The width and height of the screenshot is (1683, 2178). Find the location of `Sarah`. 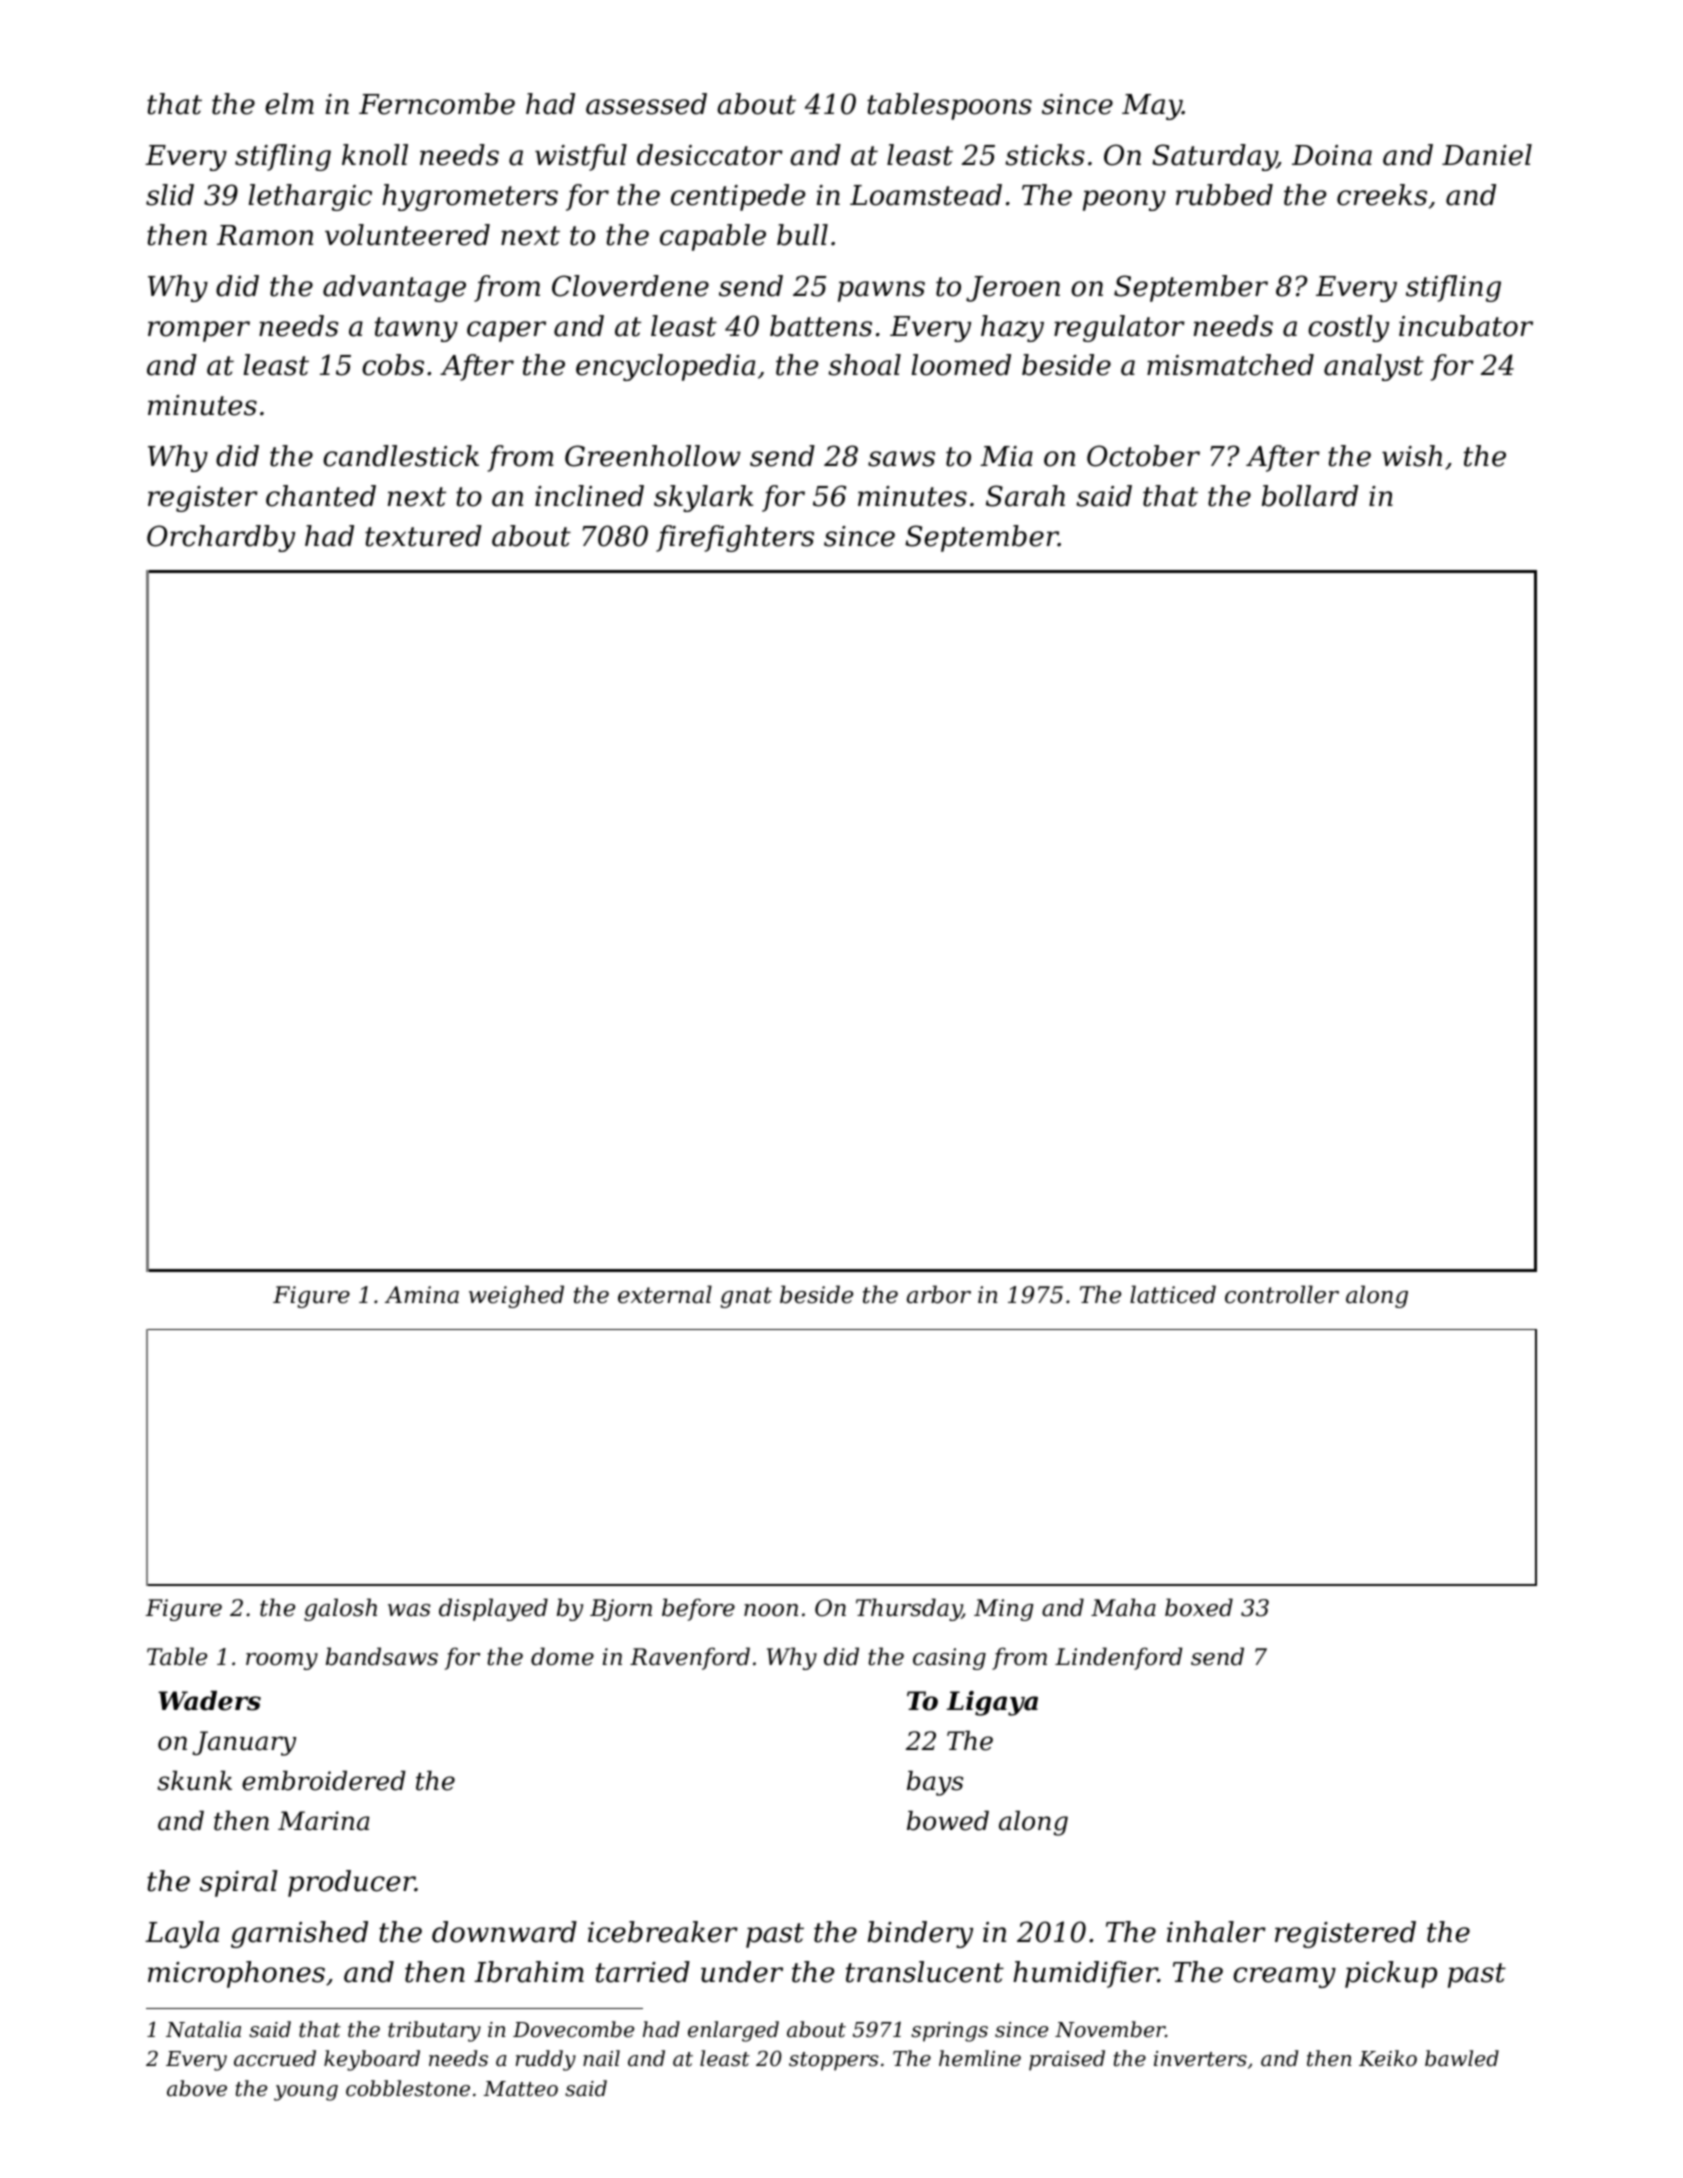

Sarah is located at coordinates (1025, 496).
